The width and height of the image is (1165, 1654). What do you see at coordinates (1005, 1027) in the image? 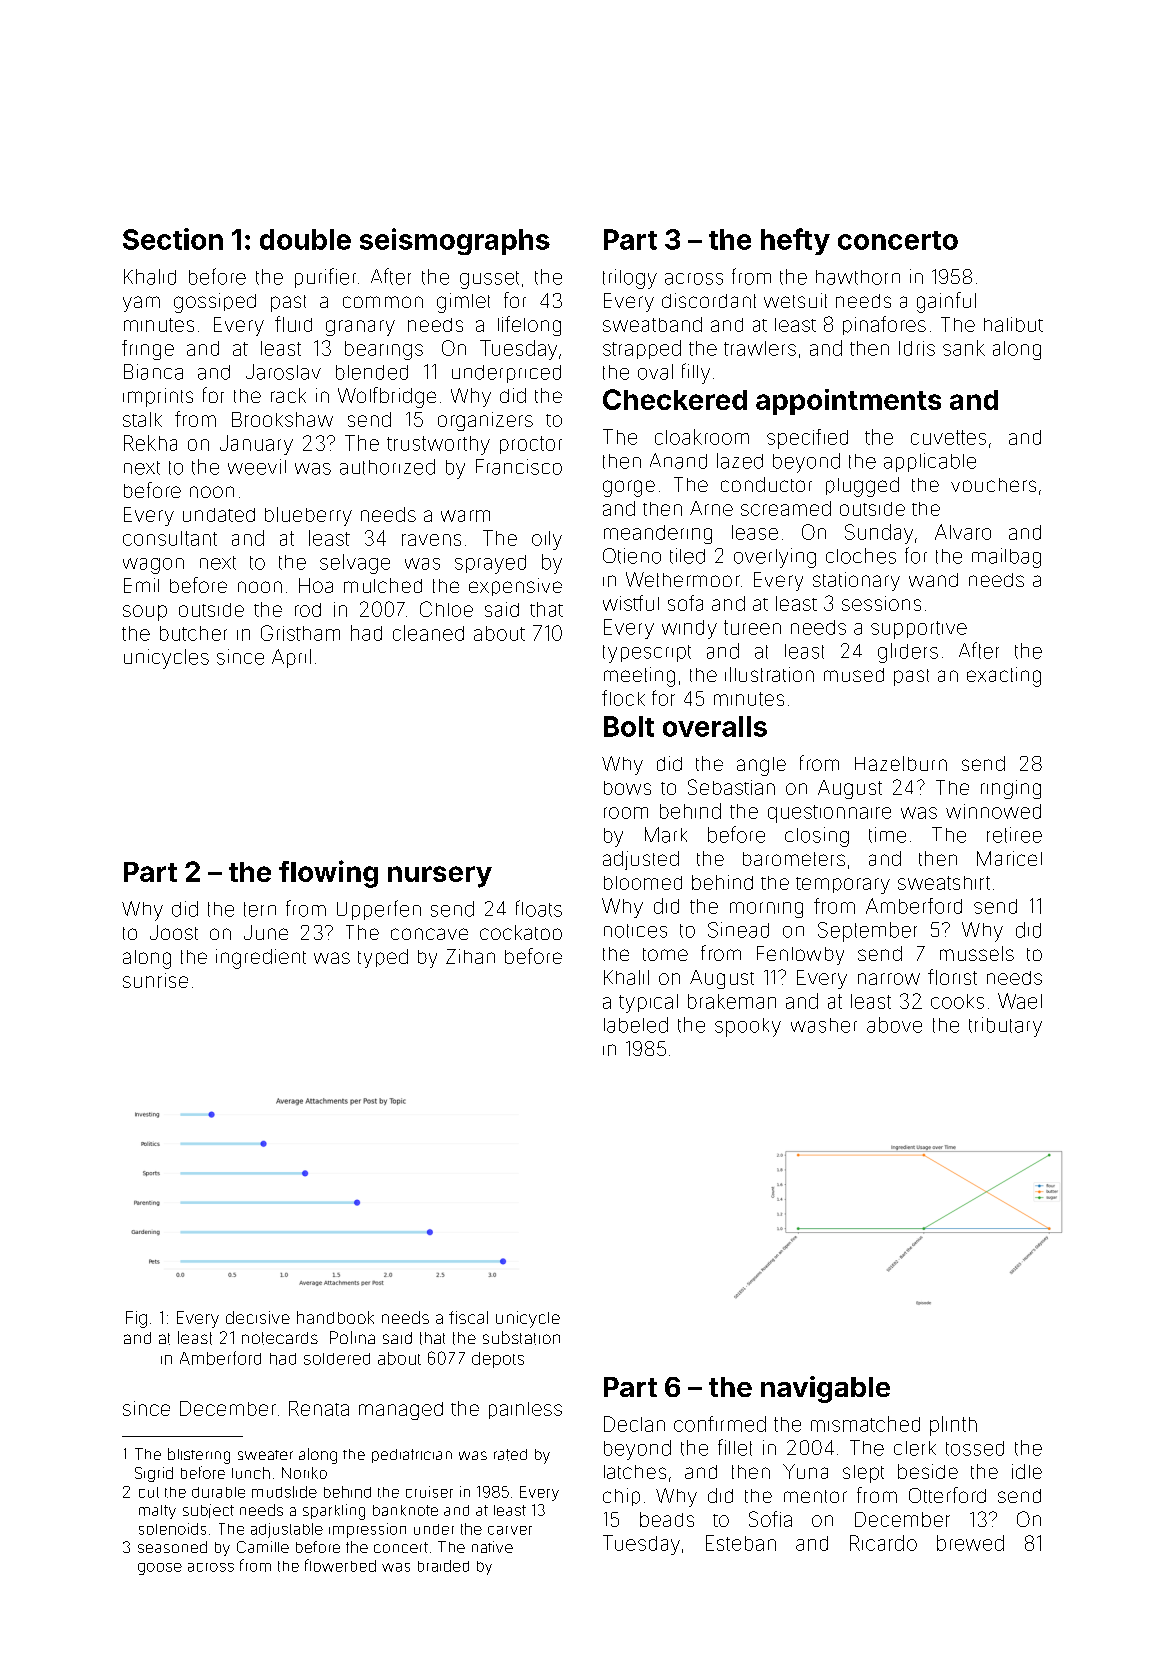
I see `tributary` at bounding box center [1005, 1027].
